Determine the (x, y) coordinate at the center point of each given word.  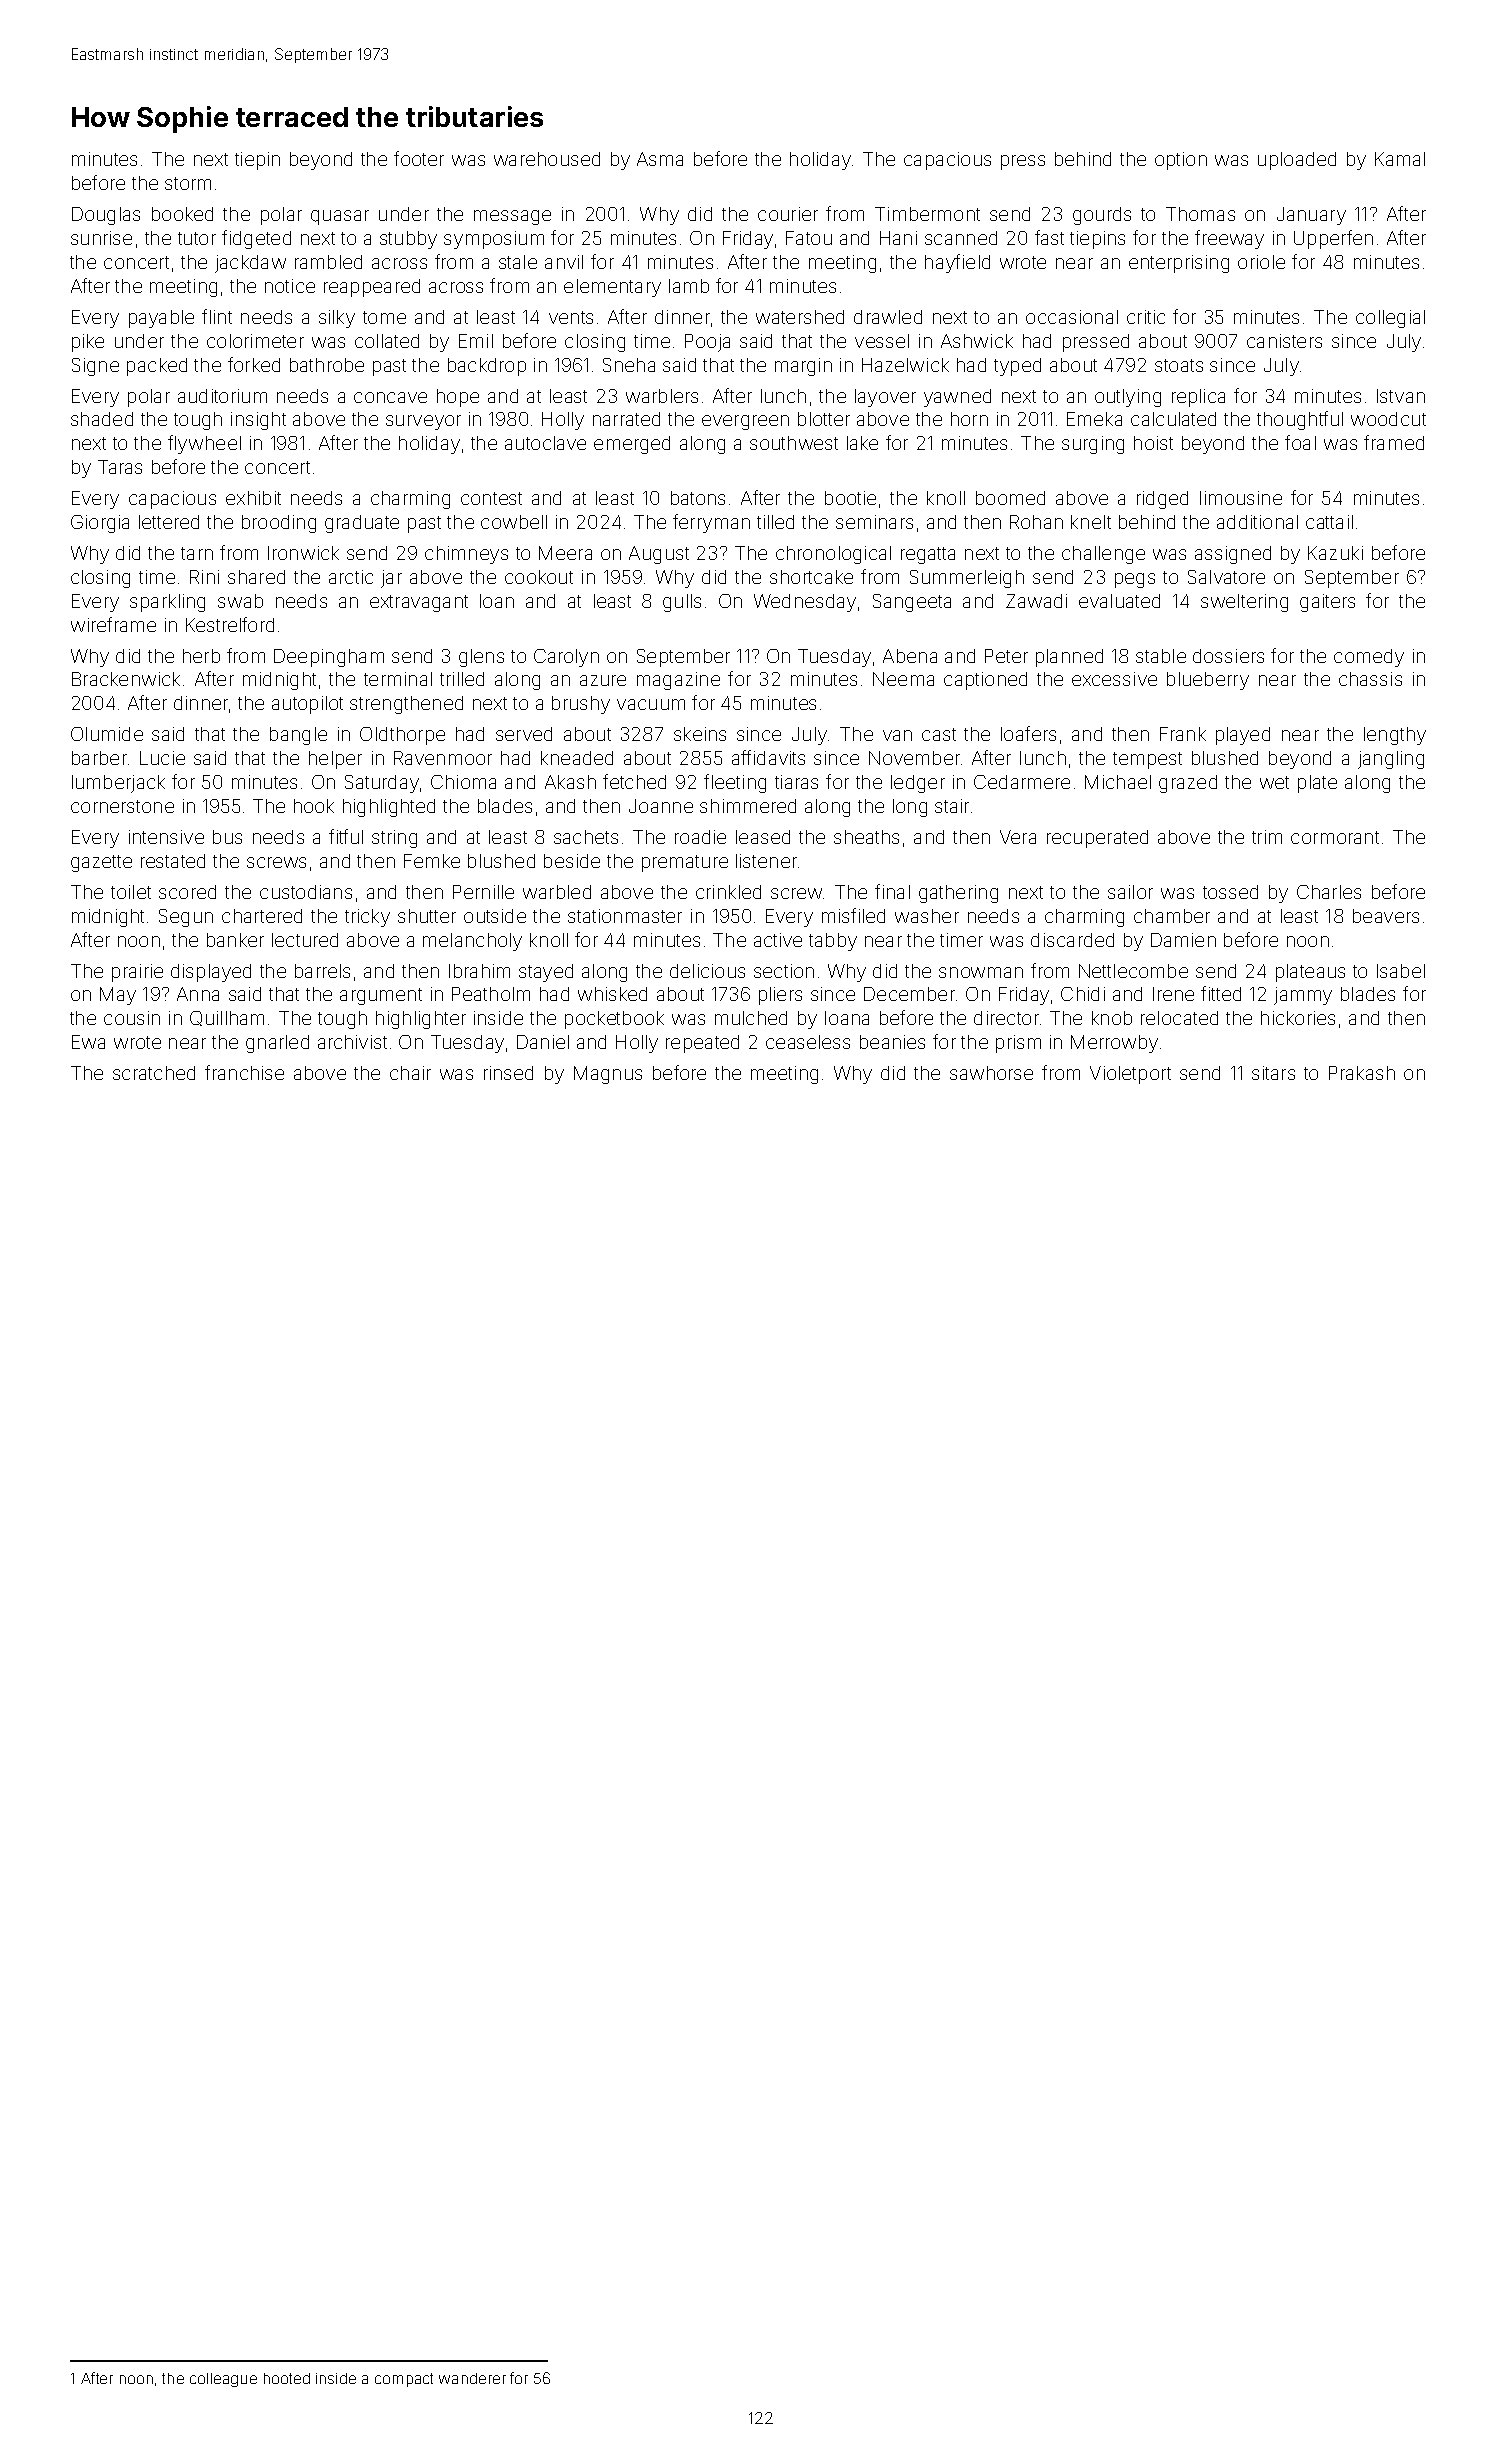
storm (188, 183)
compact (404, 2380)
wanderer (472, 2378)
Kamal (1400, 159)
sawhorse (991, 1073)
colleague (223, 2380)
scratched (154, 1073)
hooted (287, 2378)
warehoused (547, 159)
